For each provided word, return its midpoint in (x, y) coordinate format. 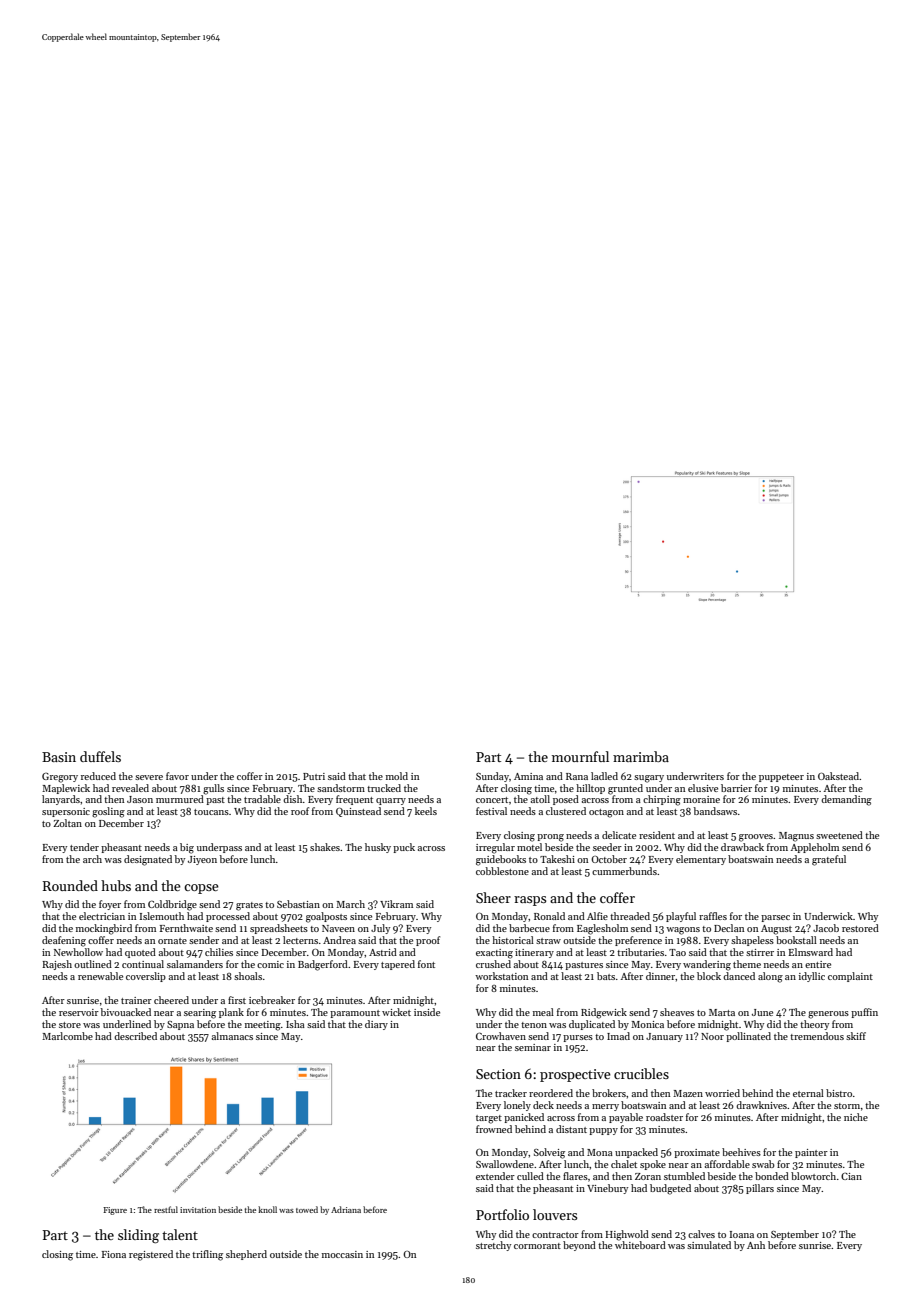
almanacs (232, 1036)
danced (739, 976)
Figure (115, 1211)
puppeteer (781, 778)
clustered (566, 811)
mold (397, 776)
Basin (59, 757)
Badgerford (323, 965)
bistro (839, 1093)
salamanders (195, 964)
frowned (494, 1129)
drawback (742, 847)
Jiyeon (202, 860)
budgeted (670, 1189)
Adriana (346, 1209)
